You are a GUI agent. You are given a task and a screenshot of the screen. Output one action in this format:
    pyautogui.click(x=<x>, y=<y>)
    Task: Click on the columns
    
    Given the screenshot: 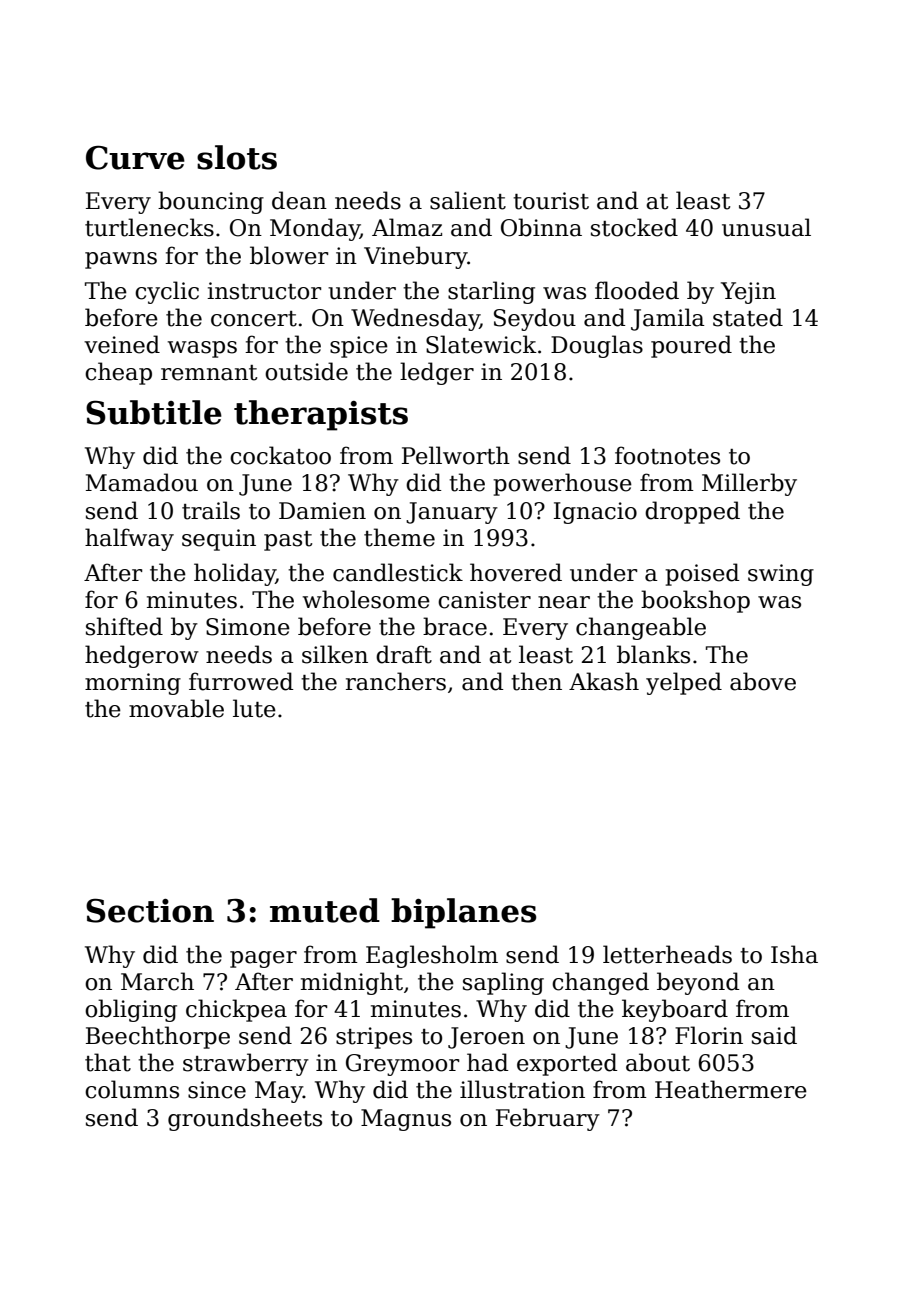 What is the action you would take?
    pyautogui.click(x=132, y=1089)
